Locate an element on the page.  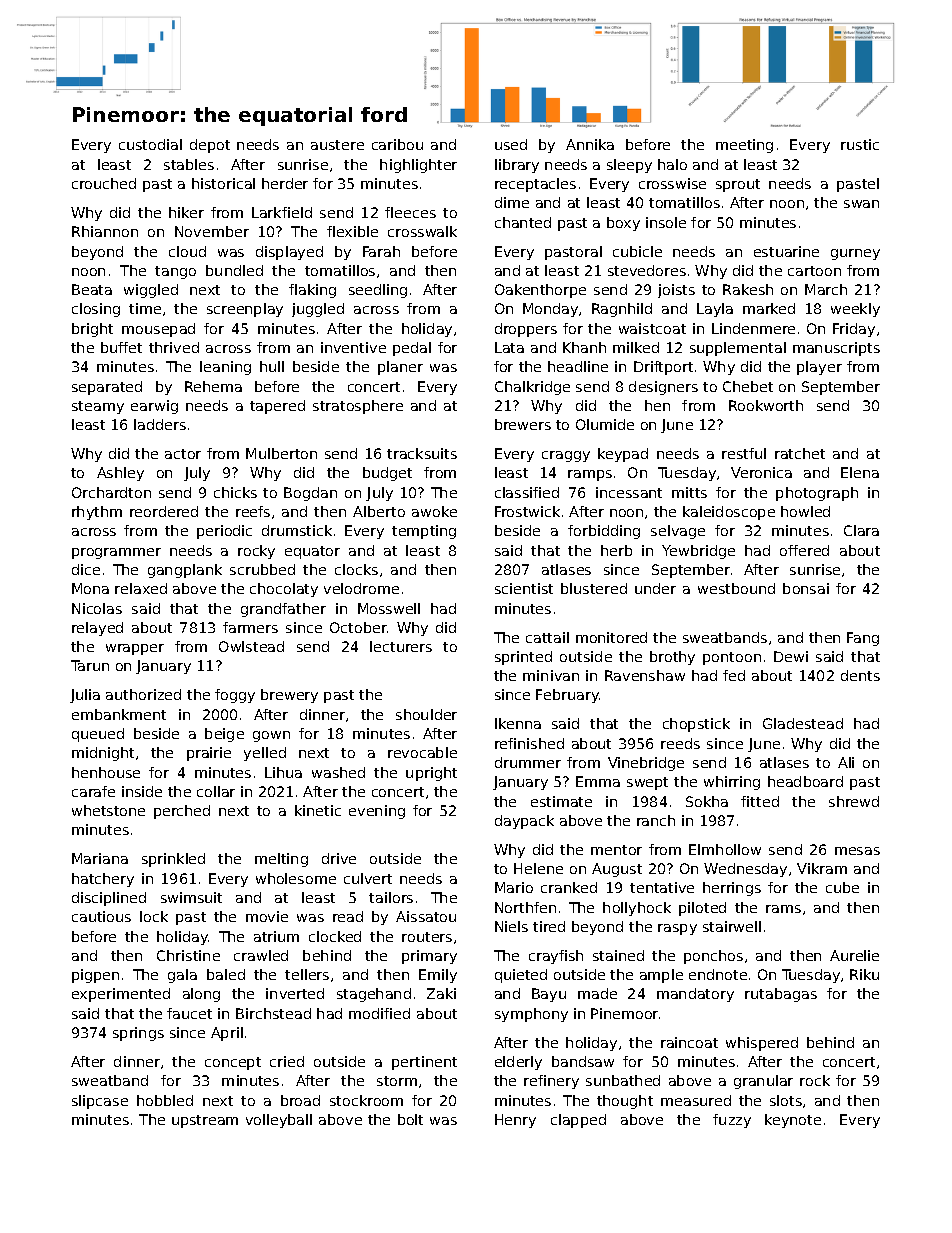
lecturers is located at coordinates (401, 646).
